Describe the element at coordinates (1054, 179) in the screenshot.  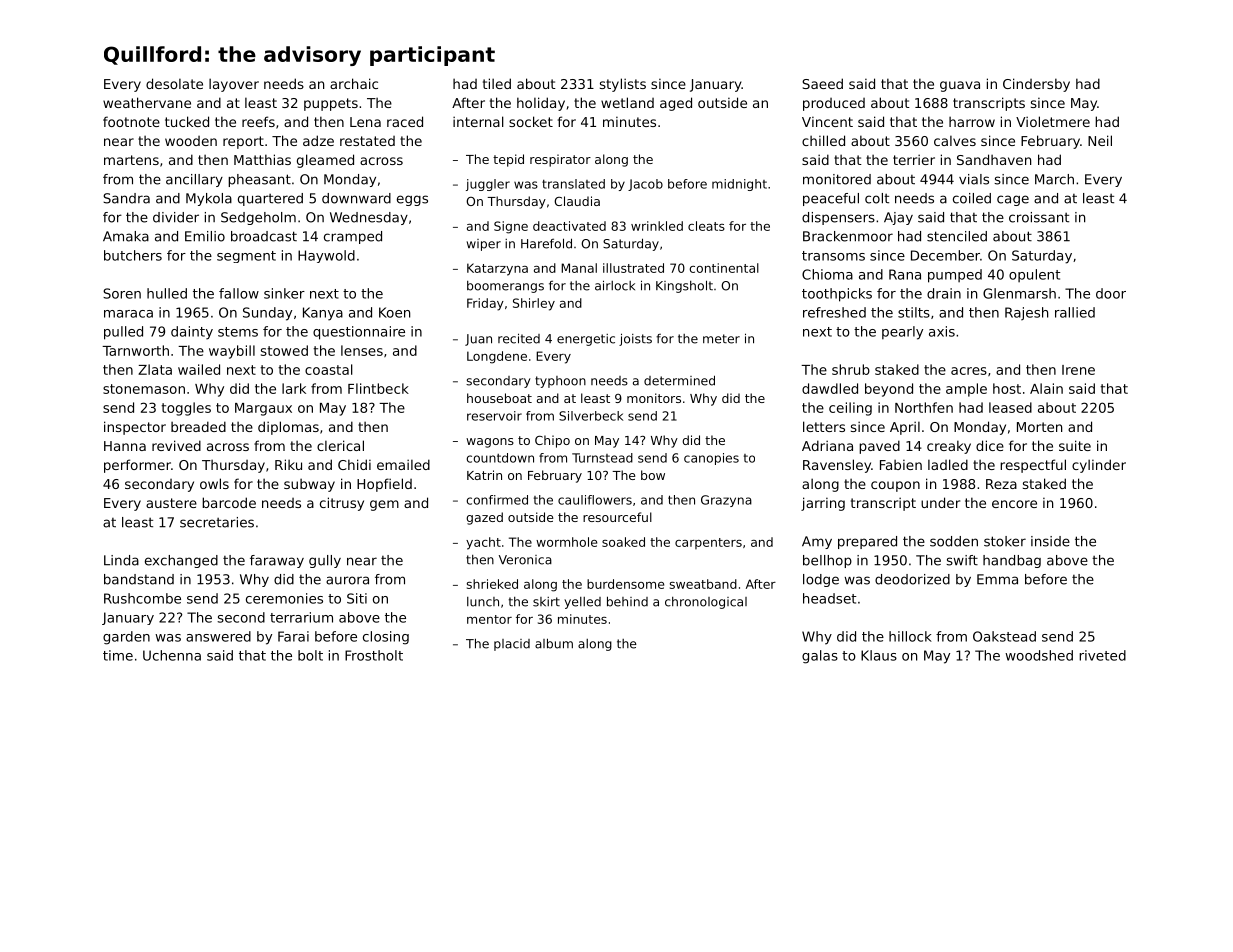
I see `March` at that location.
